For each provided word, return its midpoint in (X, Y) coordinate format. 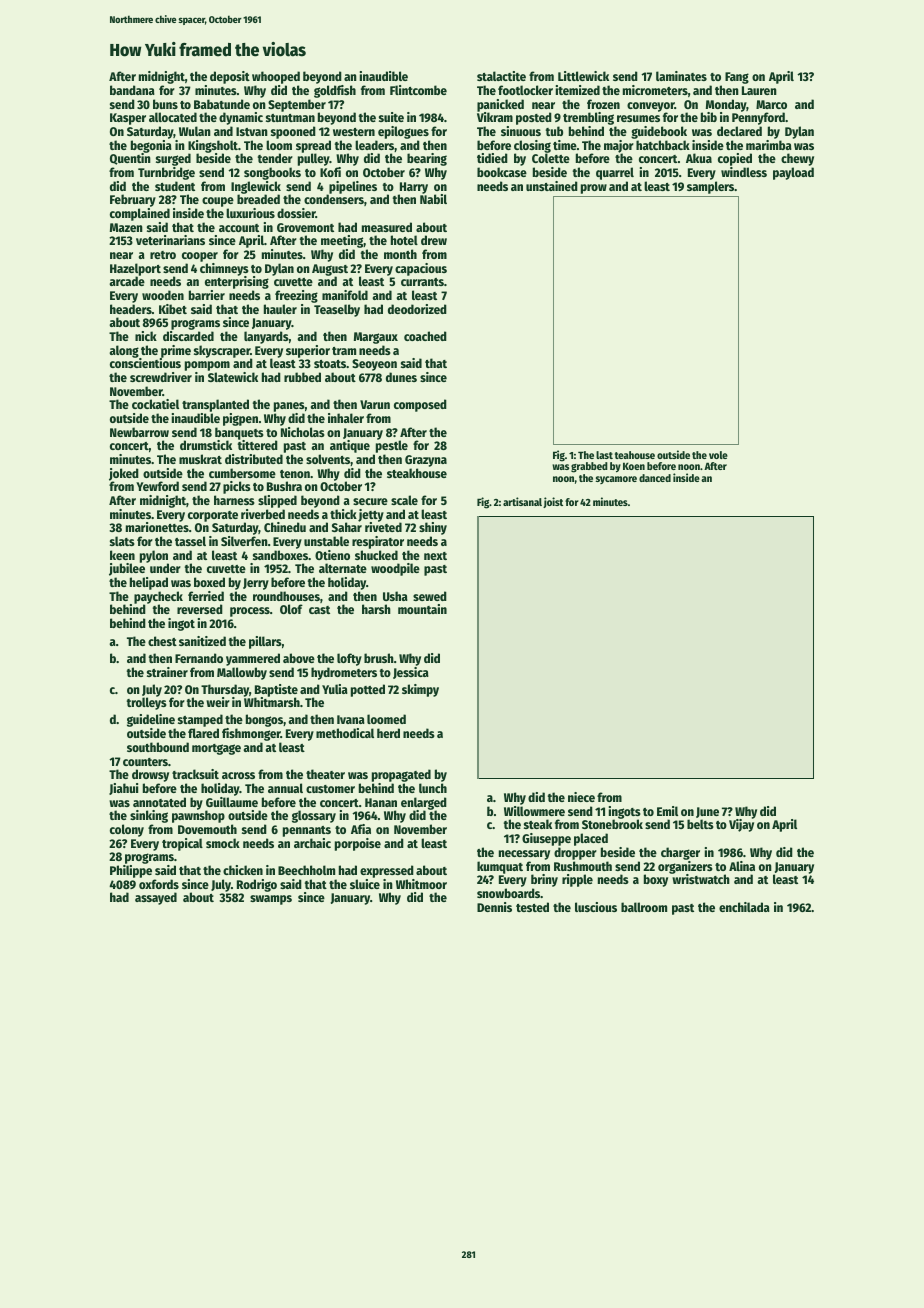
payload (793, 173)
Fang (737, 78)
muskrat (200, 459)
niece (581, 797)
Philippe (131, 871)
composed (420, 405)
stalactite (501, 76)
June (707, 812)
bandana (132, 90)
